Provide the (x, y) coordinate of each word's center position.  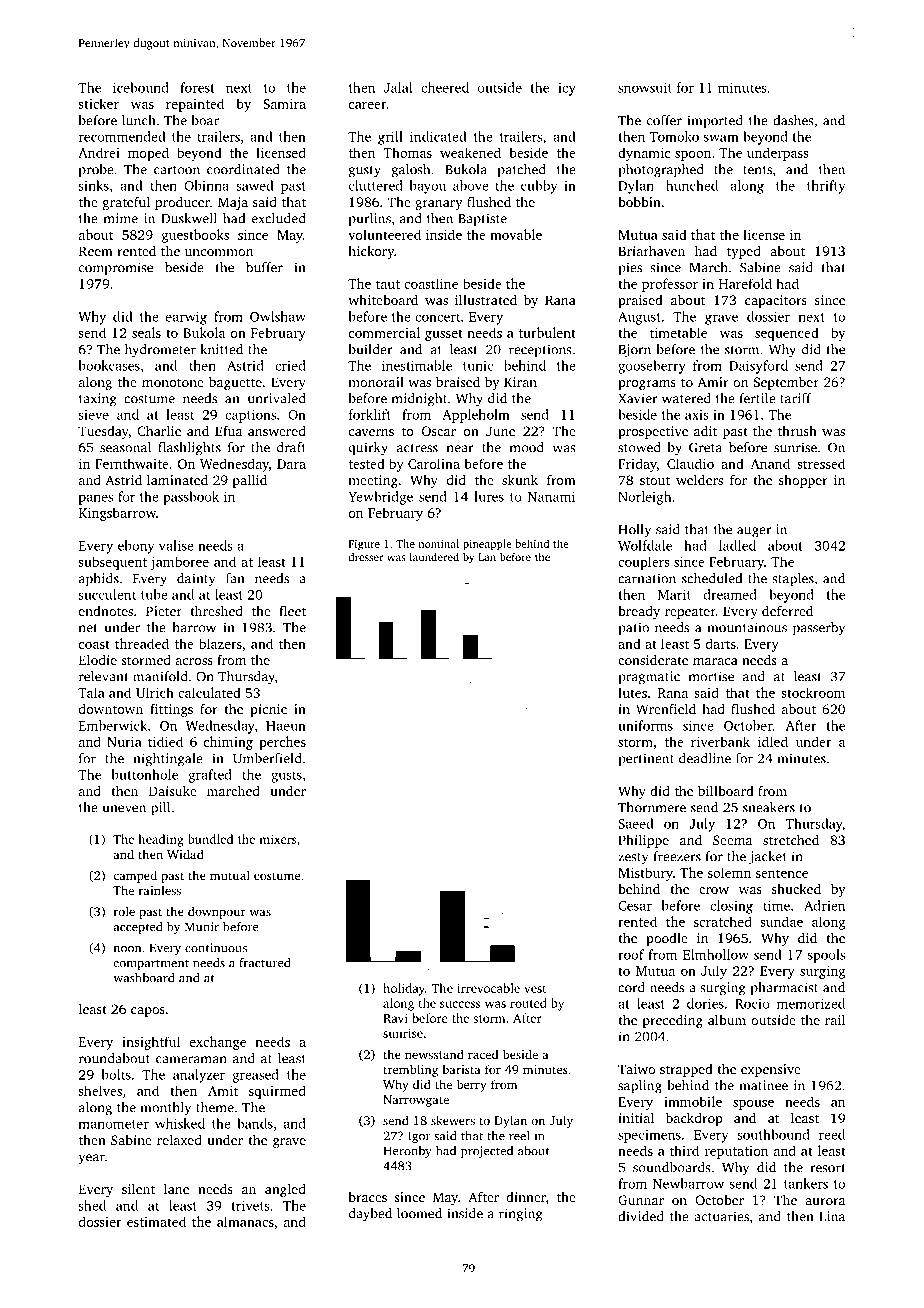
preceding (673, 1021)
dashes (793, 120)
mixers (278, 839)
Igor (419, 1137)
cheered (445, 87)
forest (197, 87)
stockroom (813, 692)
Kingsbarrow (117, 514)
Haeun (286, 726)
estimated (156, 1221)
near (460, 449)
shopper (803, 481)
